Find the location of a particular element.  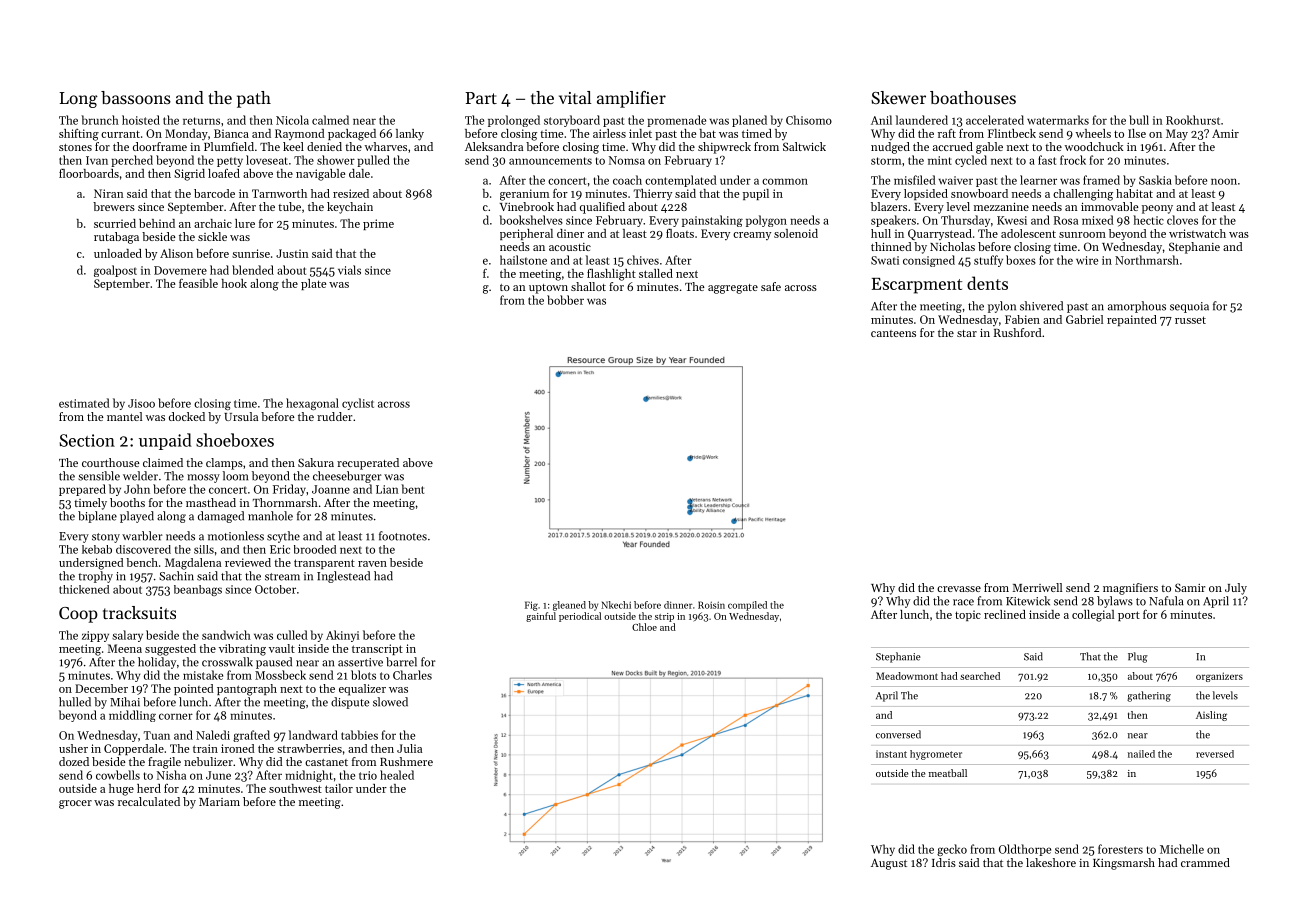

collegial is located at coordinates (1093, 616).
